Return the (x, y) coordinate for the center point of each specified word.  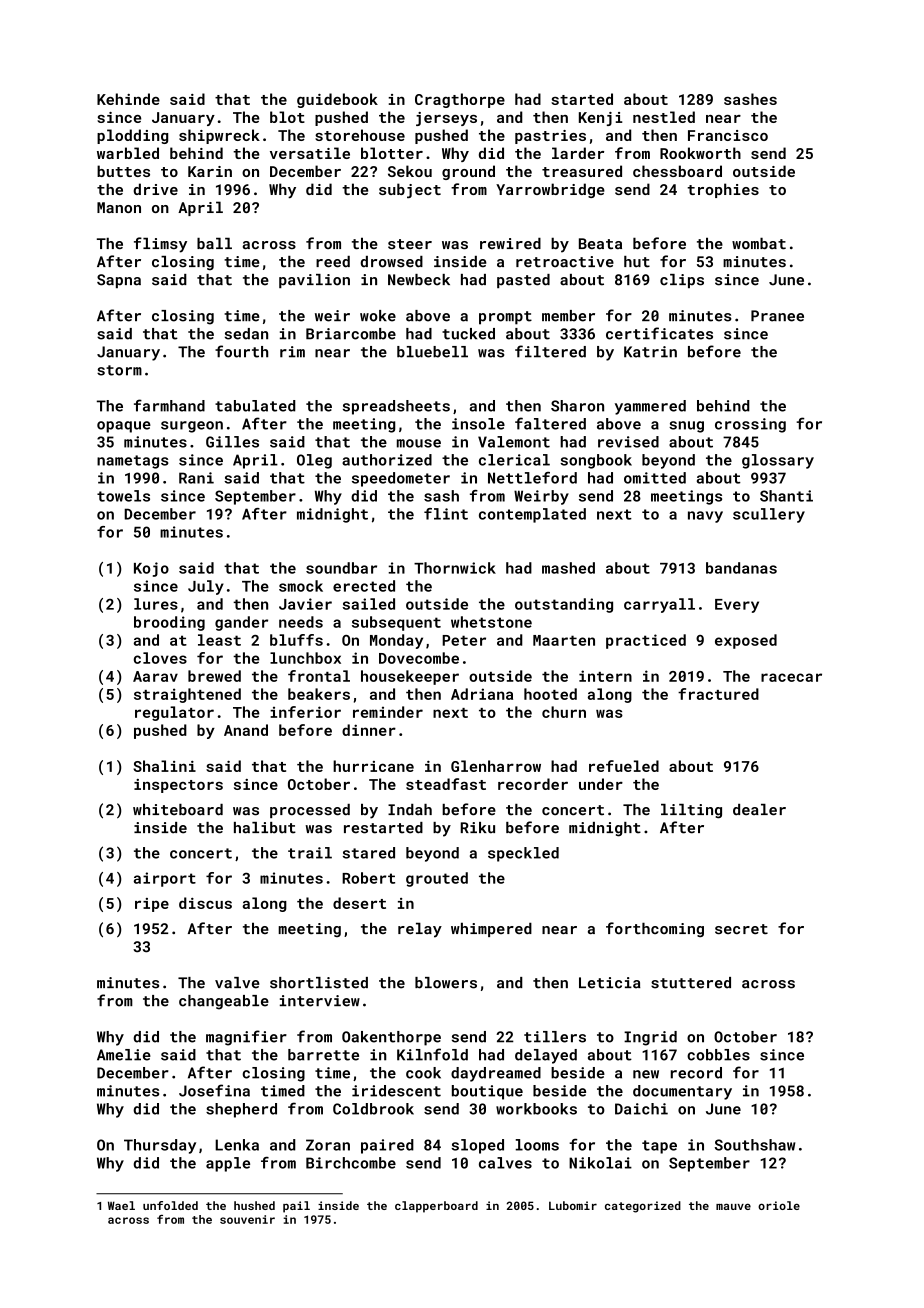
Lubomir (573, 1205)
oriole (779, 1205)
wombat (759, 243)
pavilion (314, 281)
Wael (121, 1205)
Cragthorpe (460, 100)
